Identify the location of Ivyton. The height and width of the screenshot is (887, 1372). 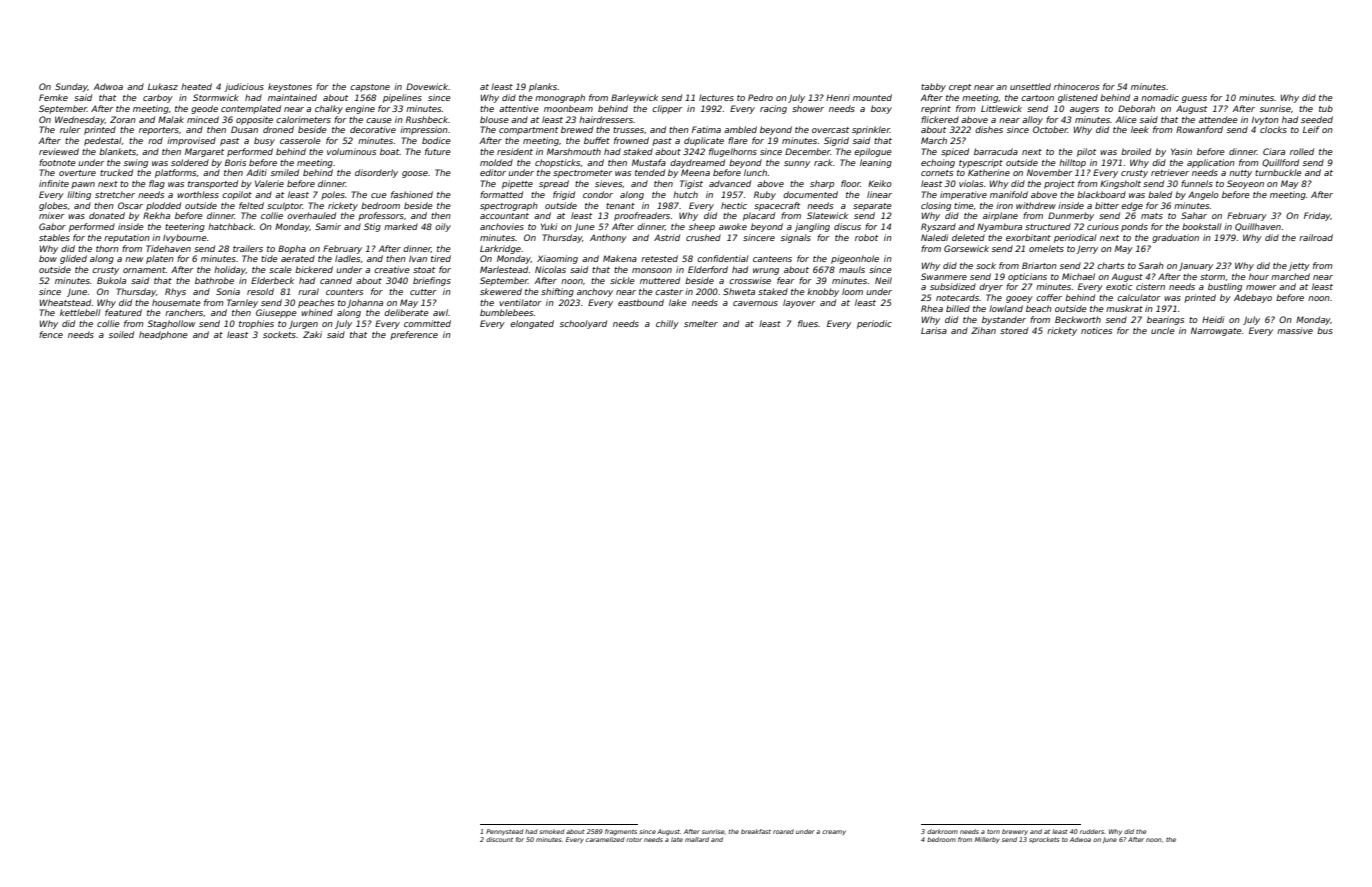
(1265, 120).
